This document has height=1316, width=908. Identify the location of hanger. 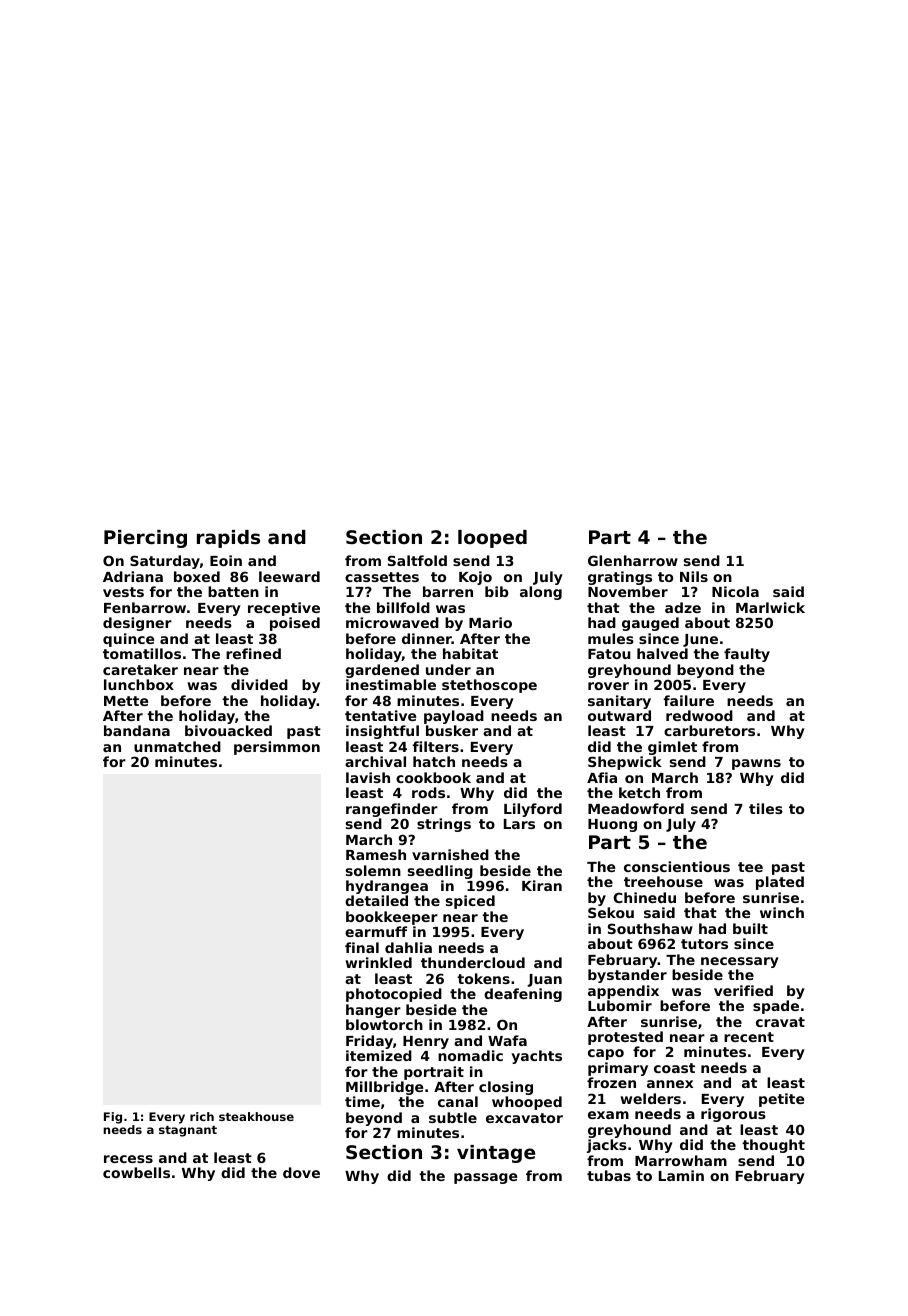
(373, 1011).
